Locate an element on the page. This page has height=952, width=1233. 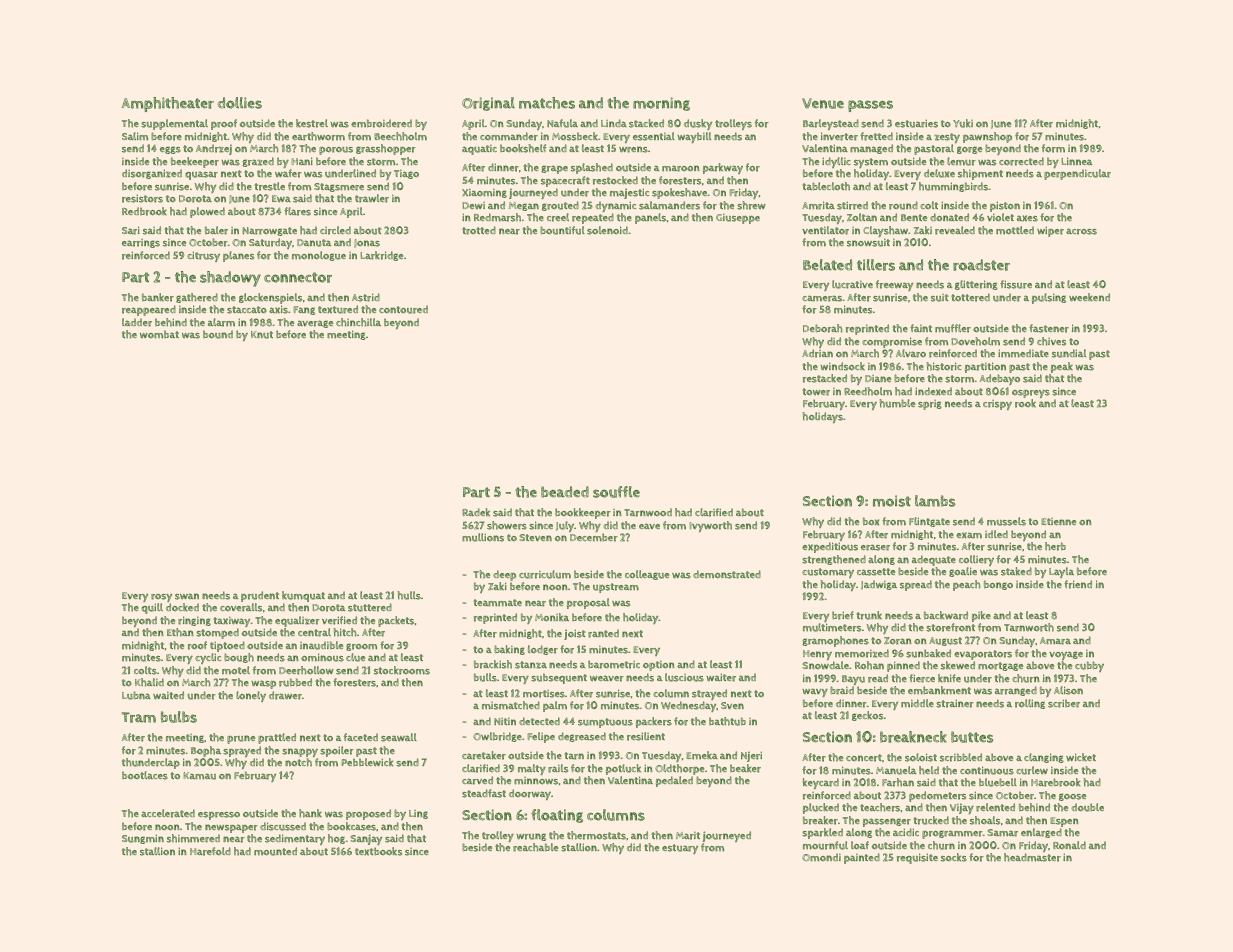
Radek is located at coordinates (476, 512).
